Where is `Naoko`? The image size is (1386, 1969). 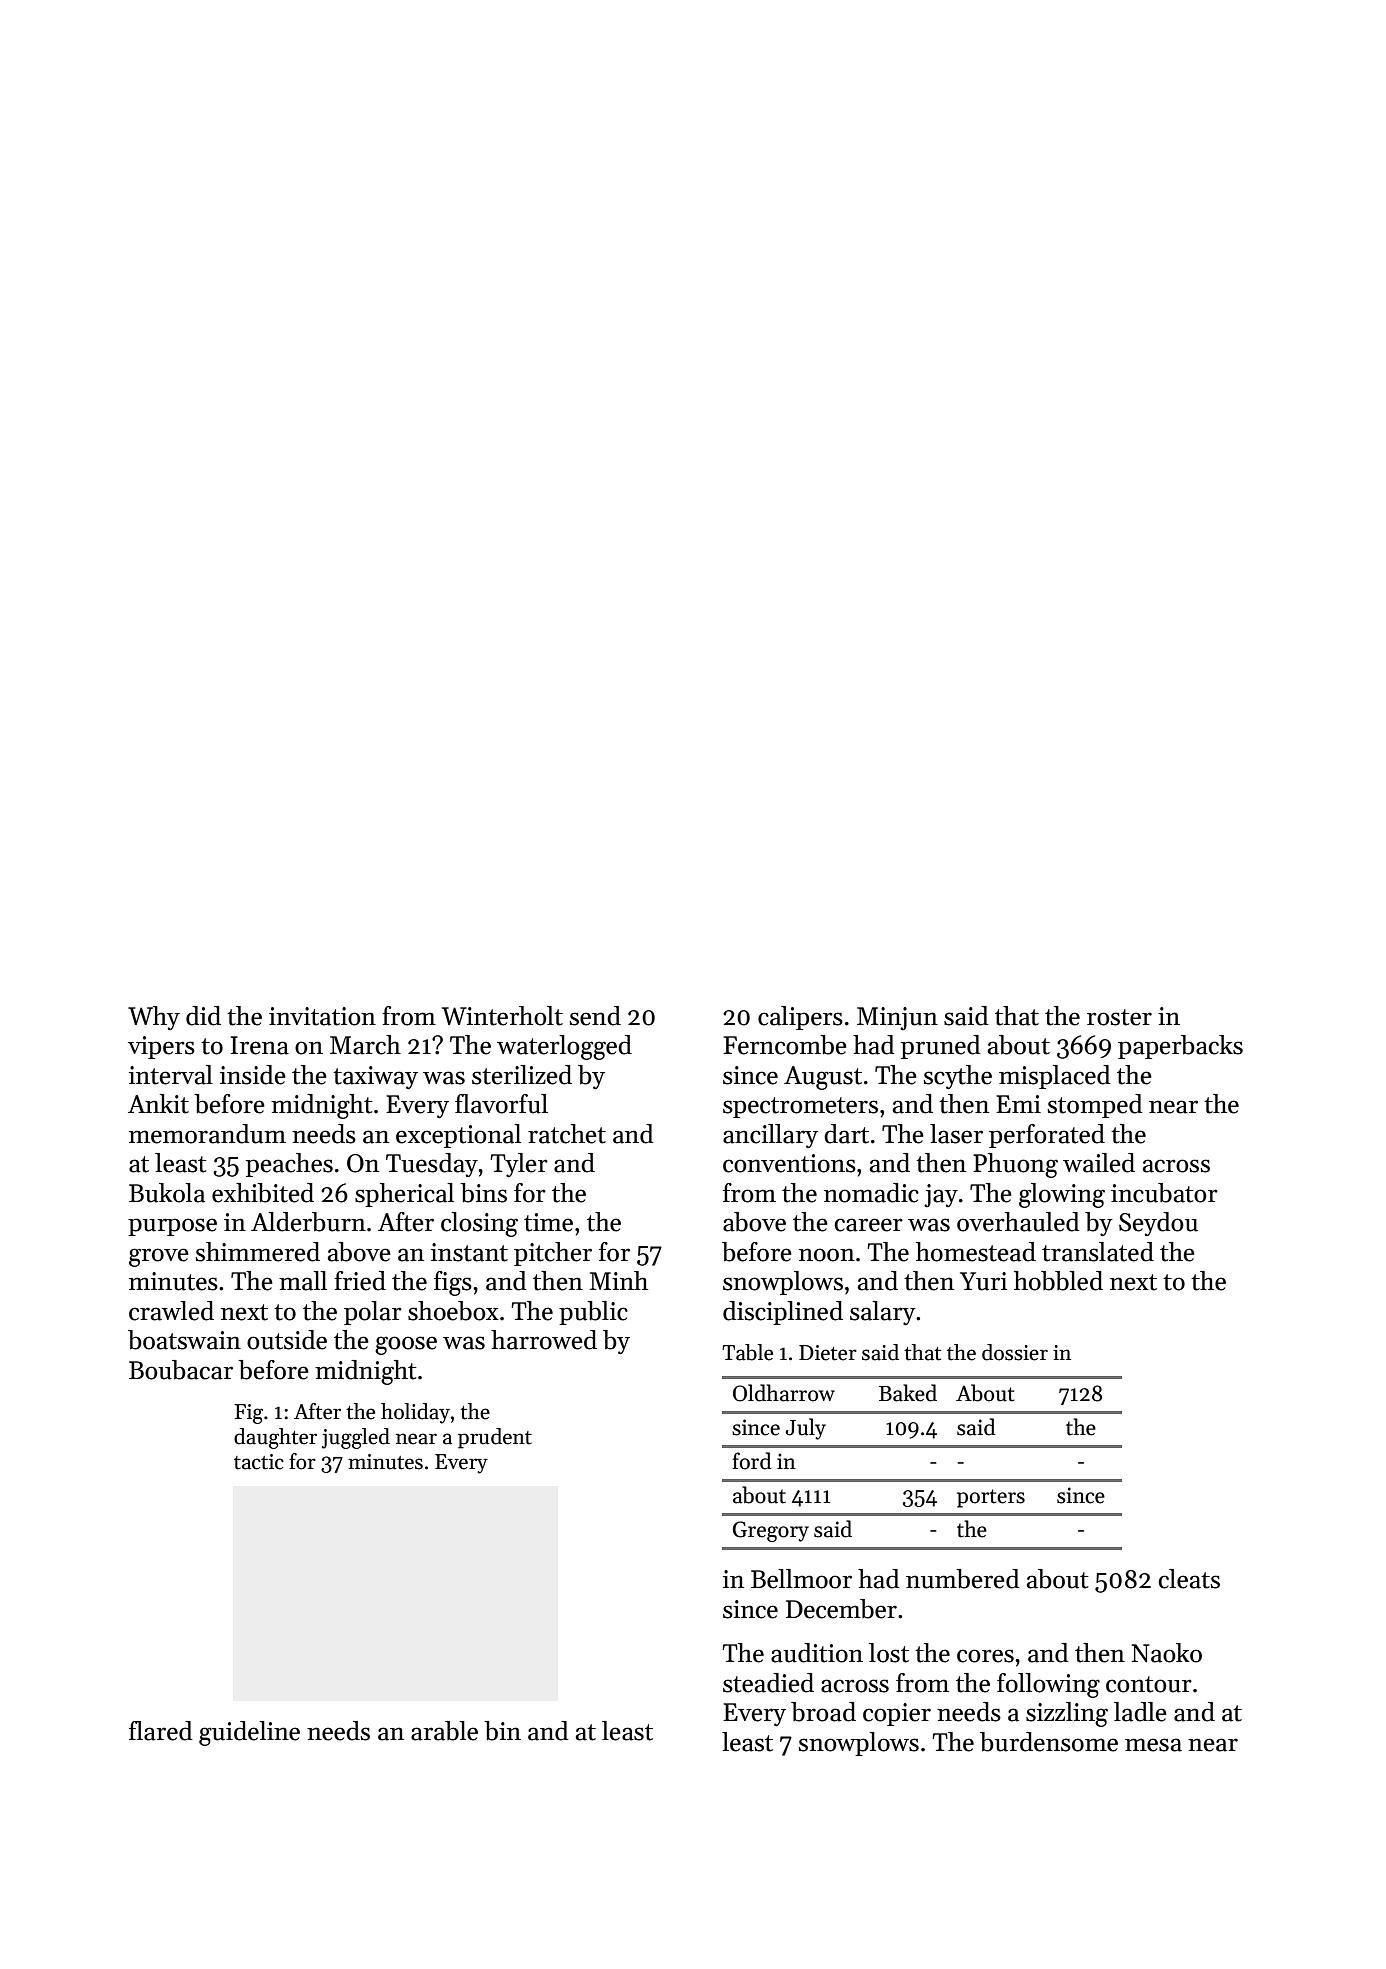
Naoko is located at coordinates (1166, 1653).
